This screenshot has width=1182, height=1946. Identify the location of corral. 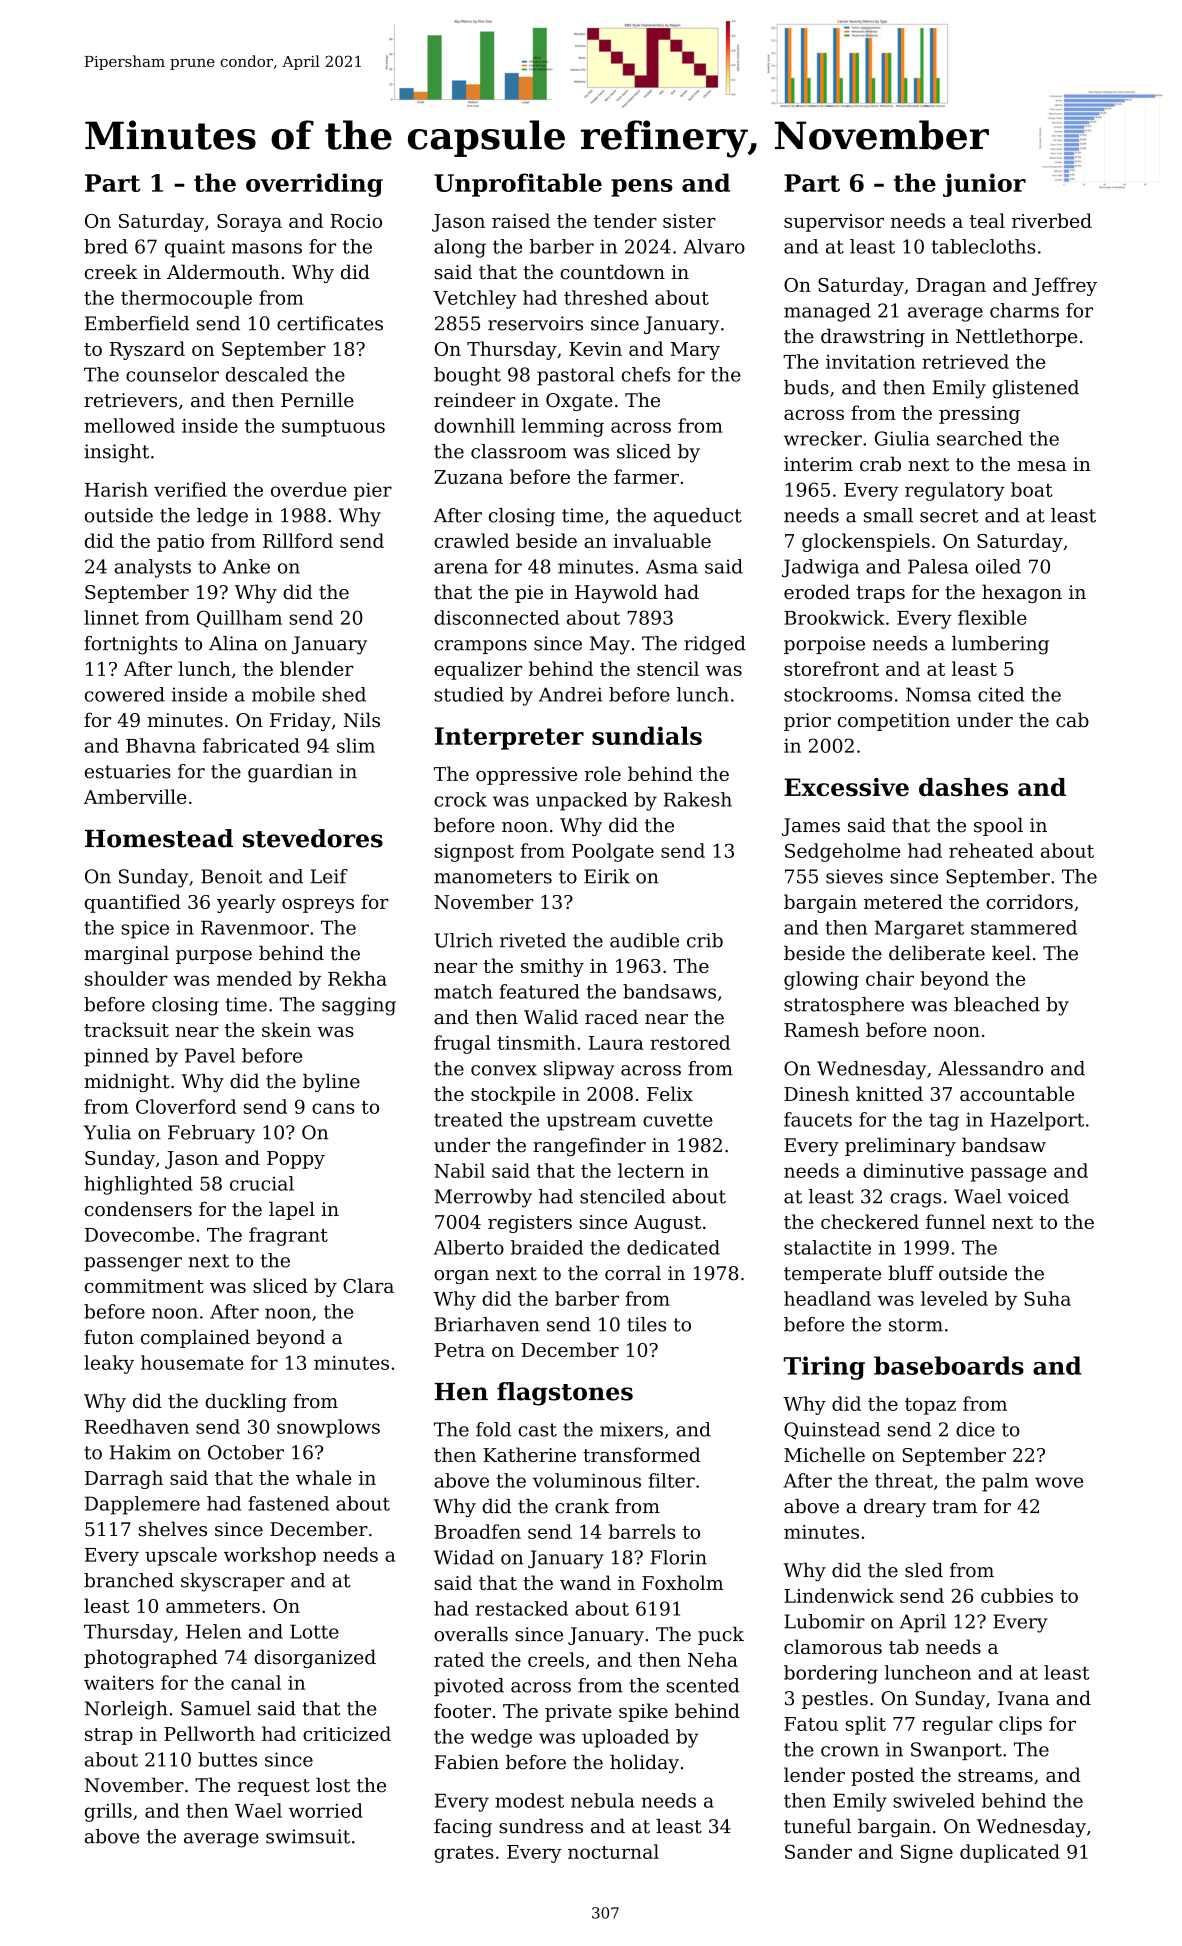
(633, 1273).
